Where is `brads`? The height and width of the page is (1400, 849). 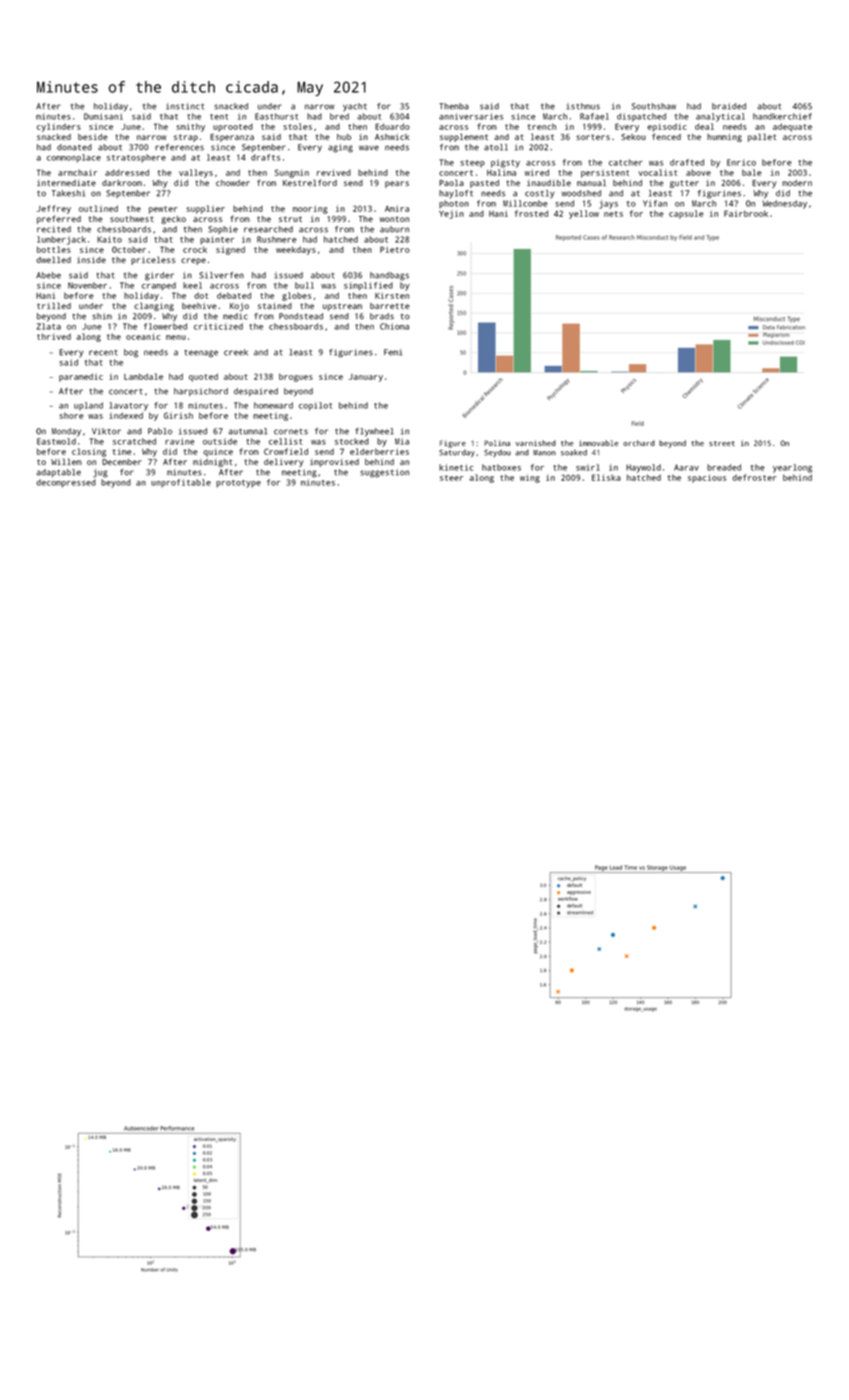
brads is located at coordinates (382, 316).
